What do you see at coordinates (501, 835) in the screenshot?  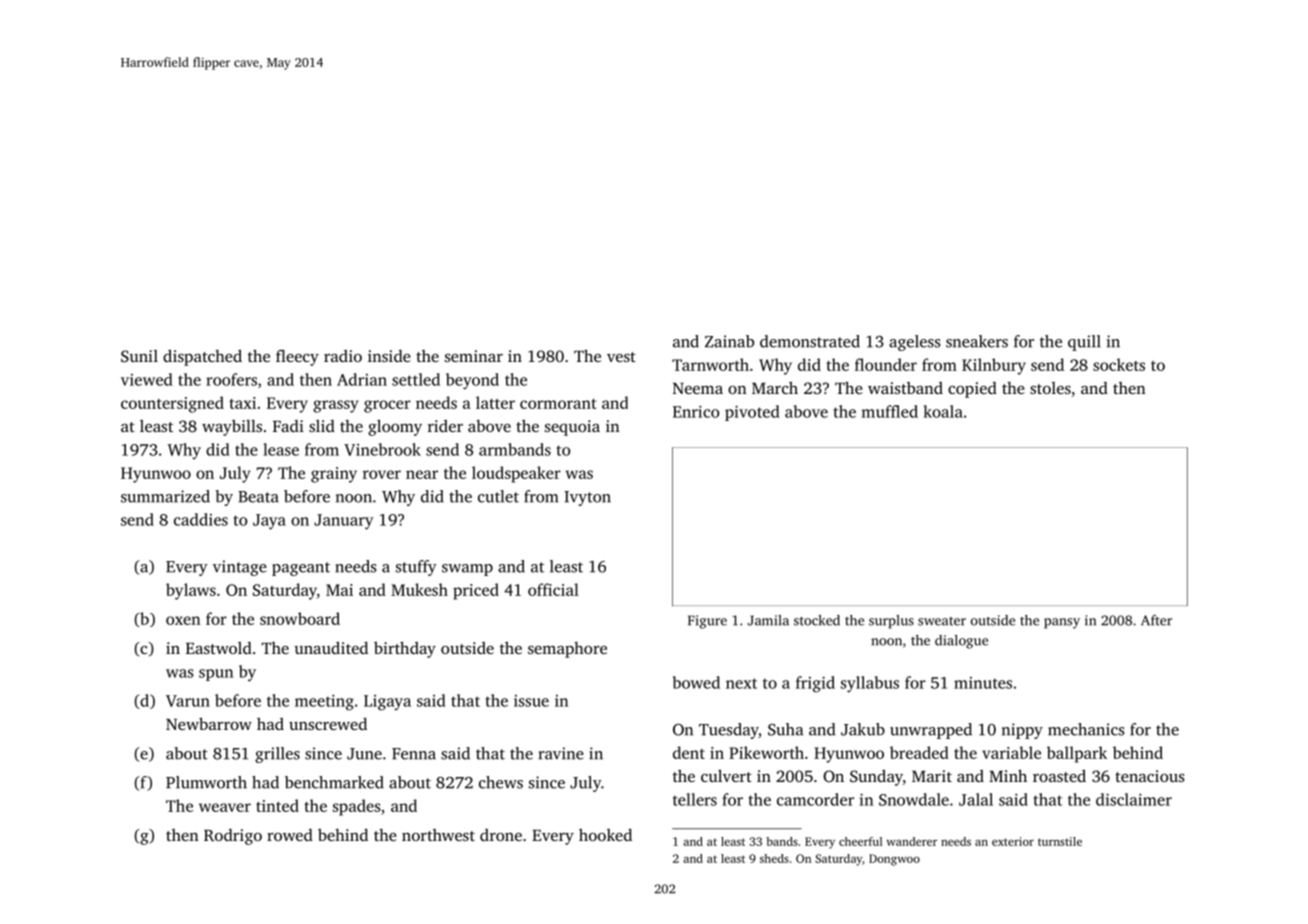 I see `drone` at bounding box center [501, 835].
